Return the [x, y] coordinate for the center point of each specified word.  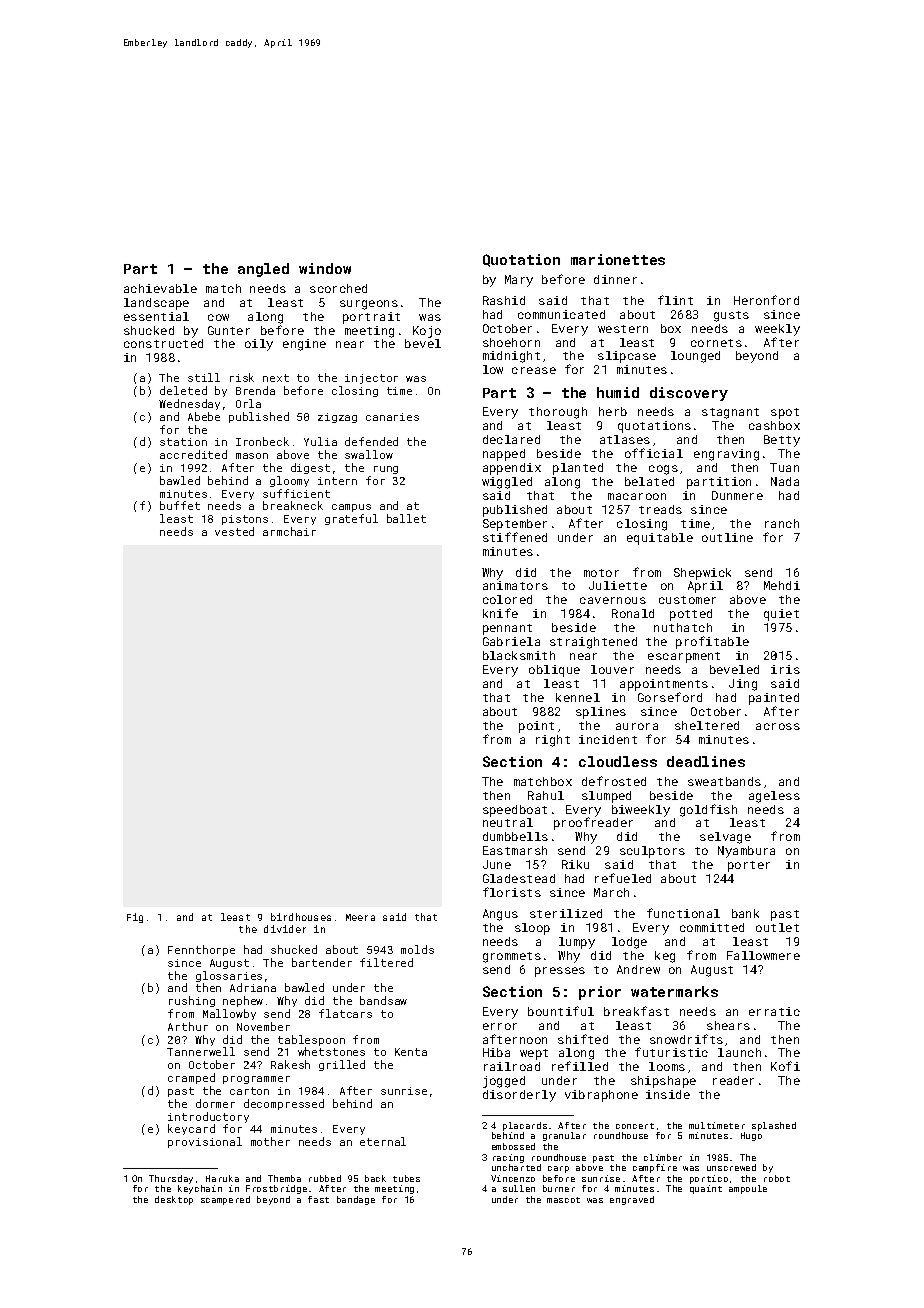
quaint [706, 1189]
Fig [135, 918]
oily [259, 345]
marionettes [618, 259]
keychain [200, 1189]
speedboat [515, 811]
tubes [406, 1178]
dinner [615, 279]
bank [745, 913]
